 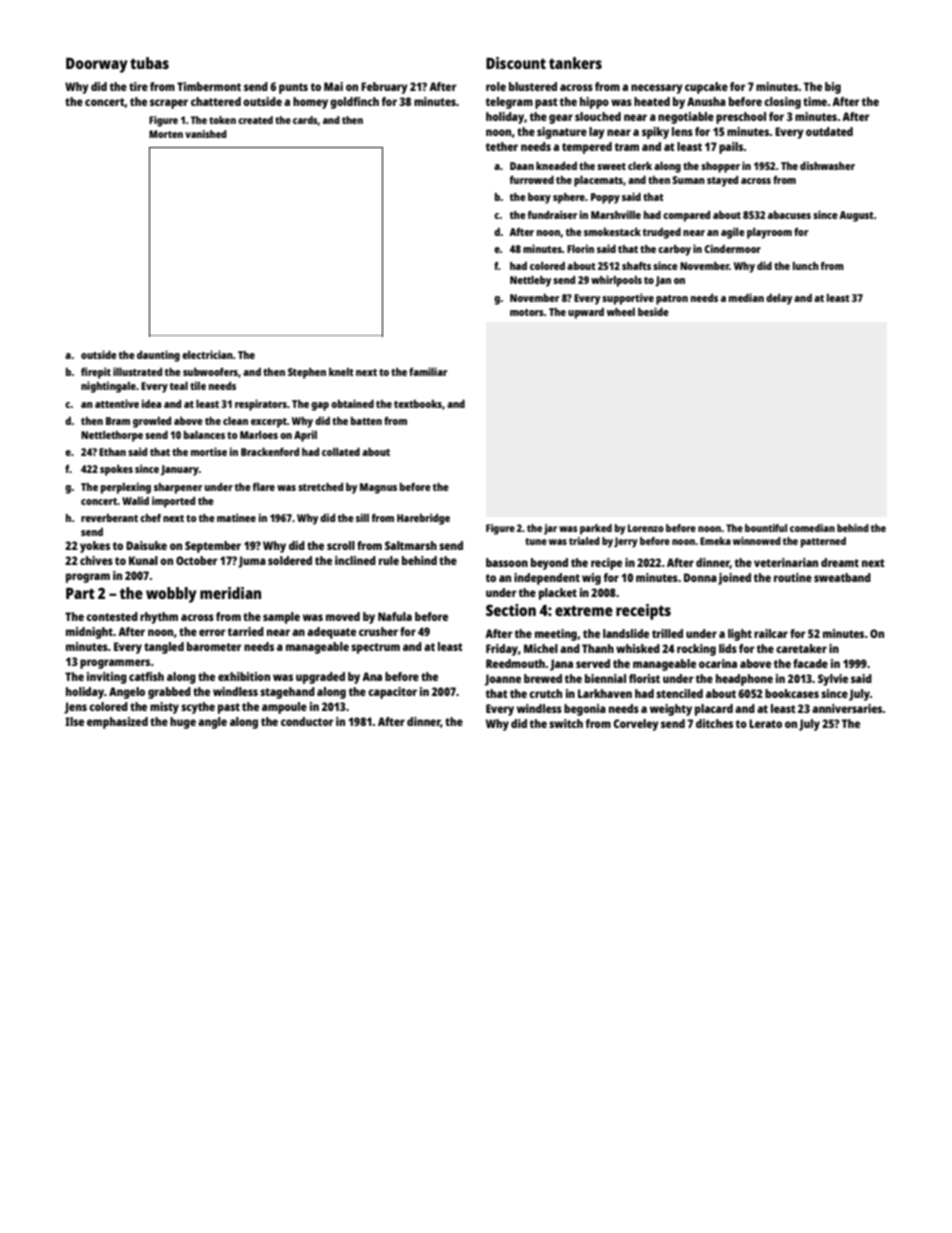 I want to click on Jana, so click(x=561, y=665).
